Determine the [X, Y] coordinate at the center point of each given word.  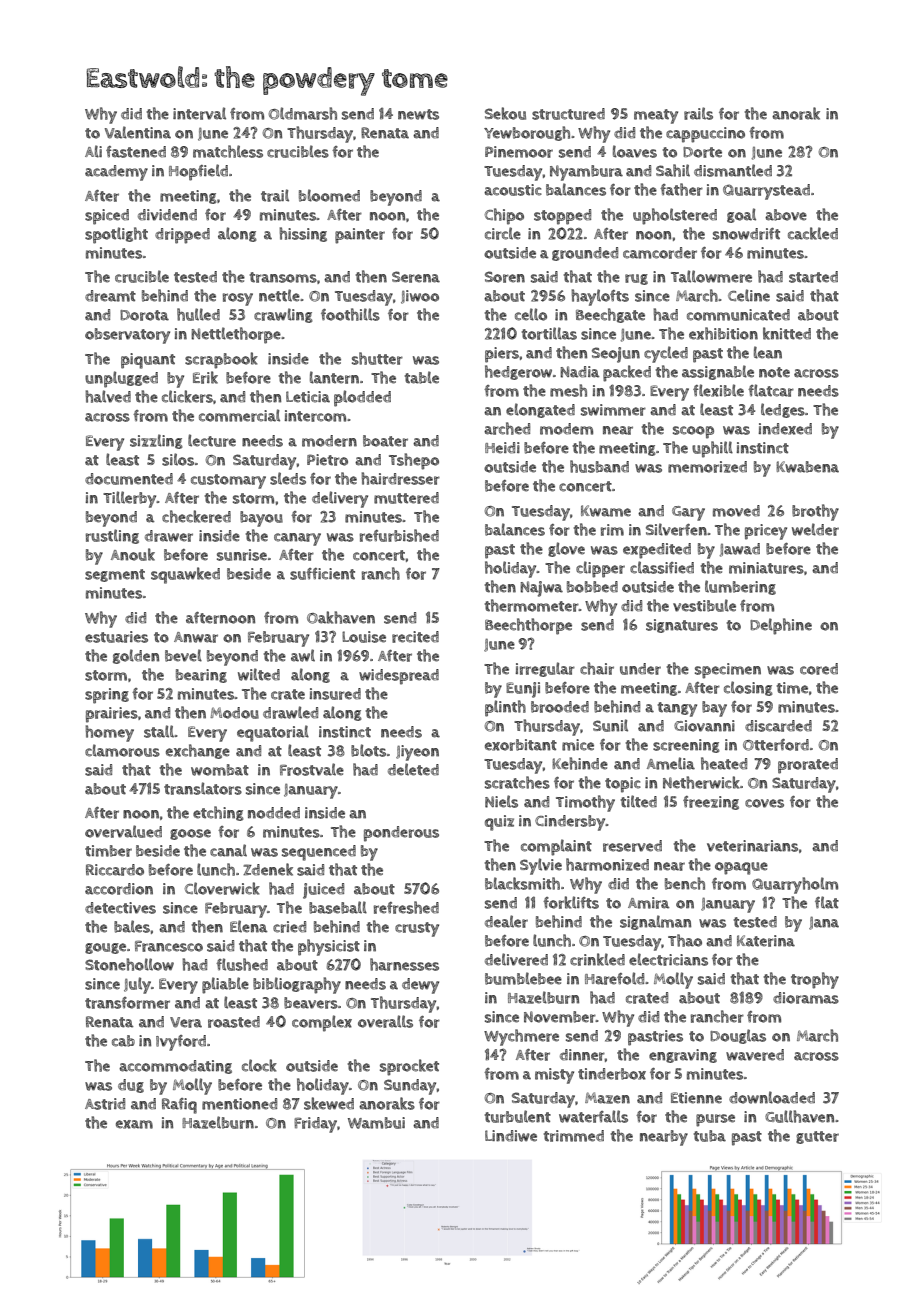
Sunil [610, 725]
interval [199, 113]
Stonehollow [129, 964]
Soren [505, 277]
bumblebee [523, 978]
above [786, 215]
